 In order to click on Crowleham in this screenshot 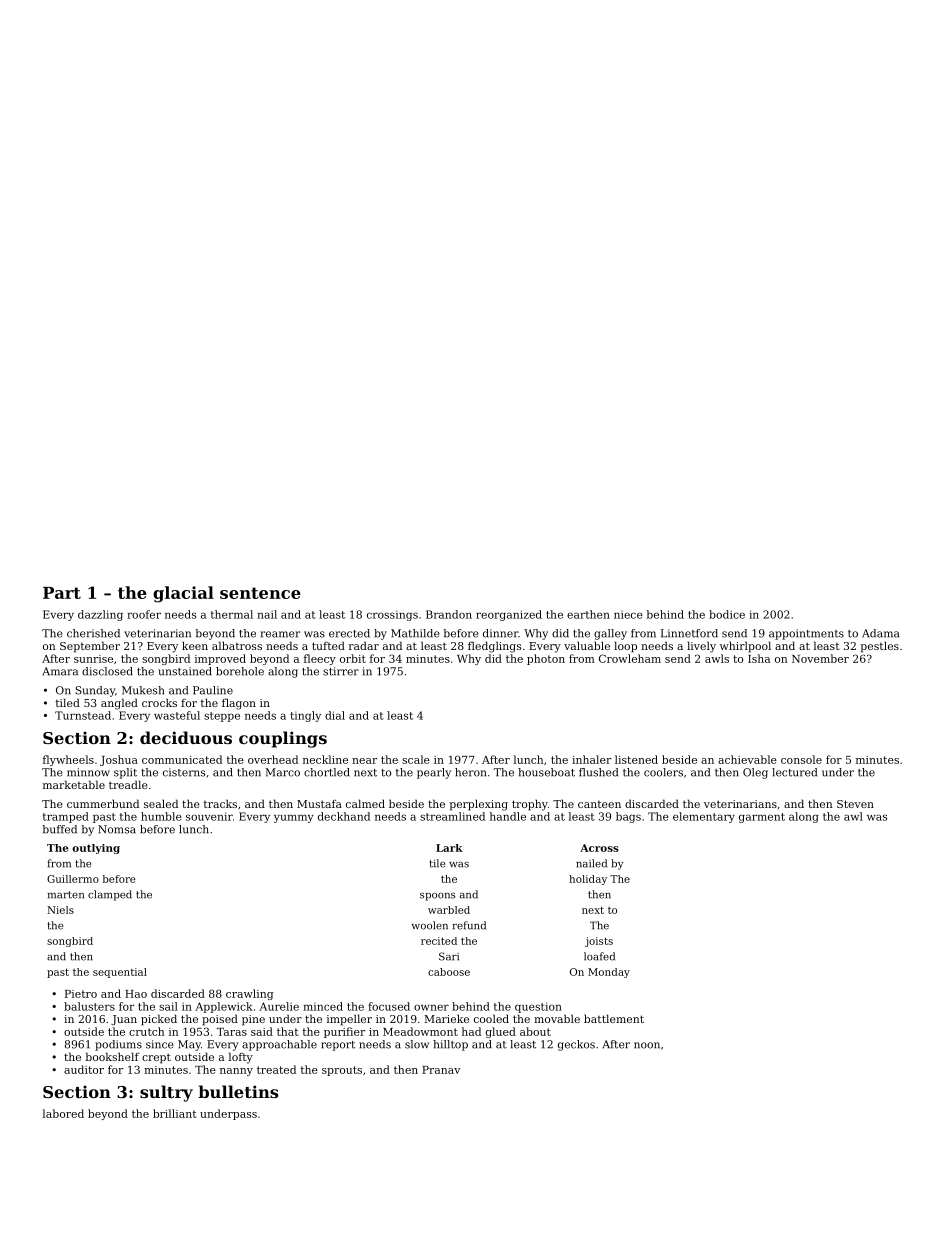, I will do `click(630, 658)`.
